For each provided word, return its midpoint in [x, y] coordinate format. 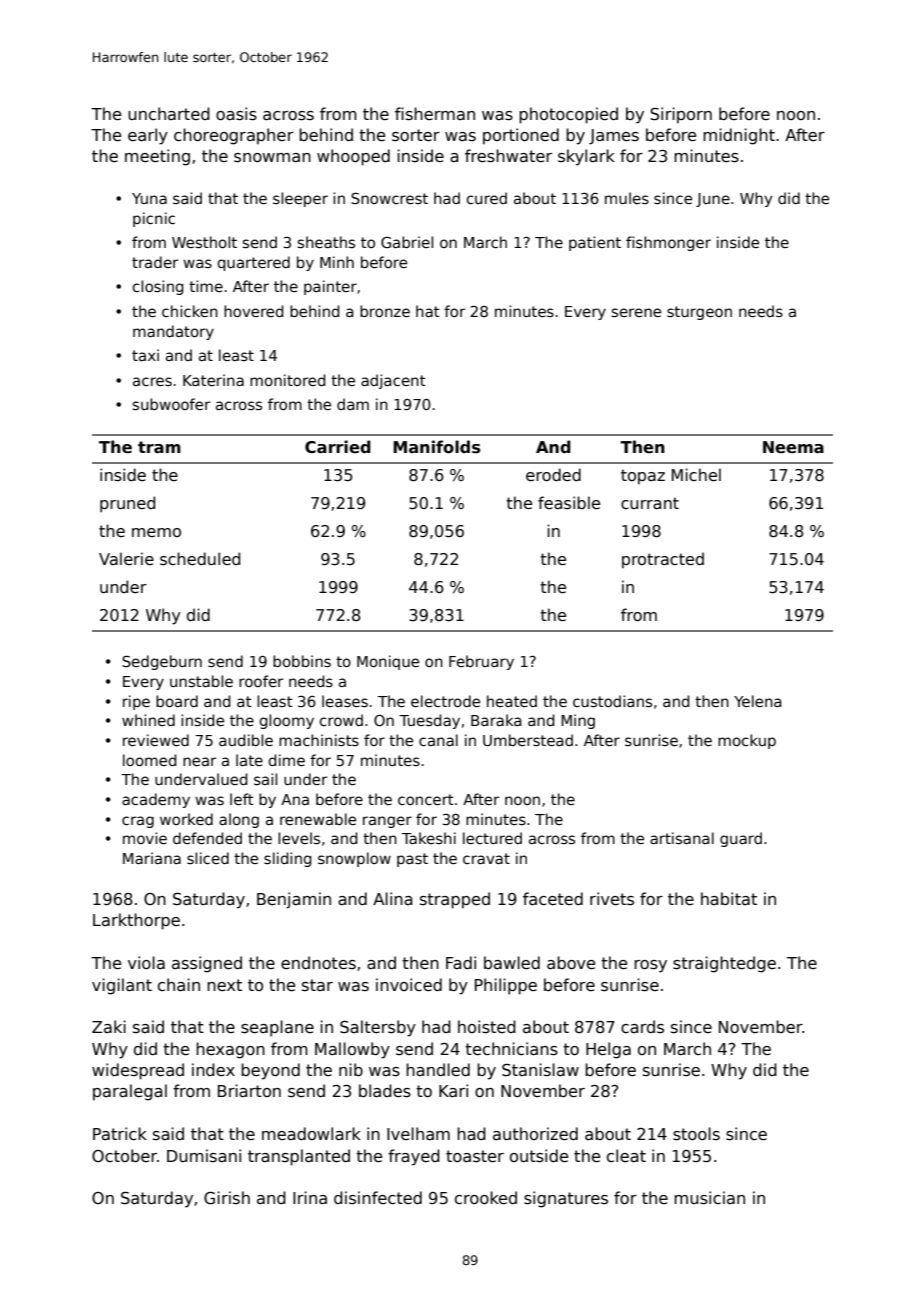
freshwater [508, 156]
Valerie [126, 558]
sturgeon [699, 313]
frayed [414, 1157]
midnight [739, 136]
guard [741, 839]
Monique [388, 662]
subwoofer [171, 404]
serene [636, 312]
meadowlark [311, 1133]
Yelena [758, 701]
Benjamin [294, 900]
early [148, 136]
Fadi [461, 962]
